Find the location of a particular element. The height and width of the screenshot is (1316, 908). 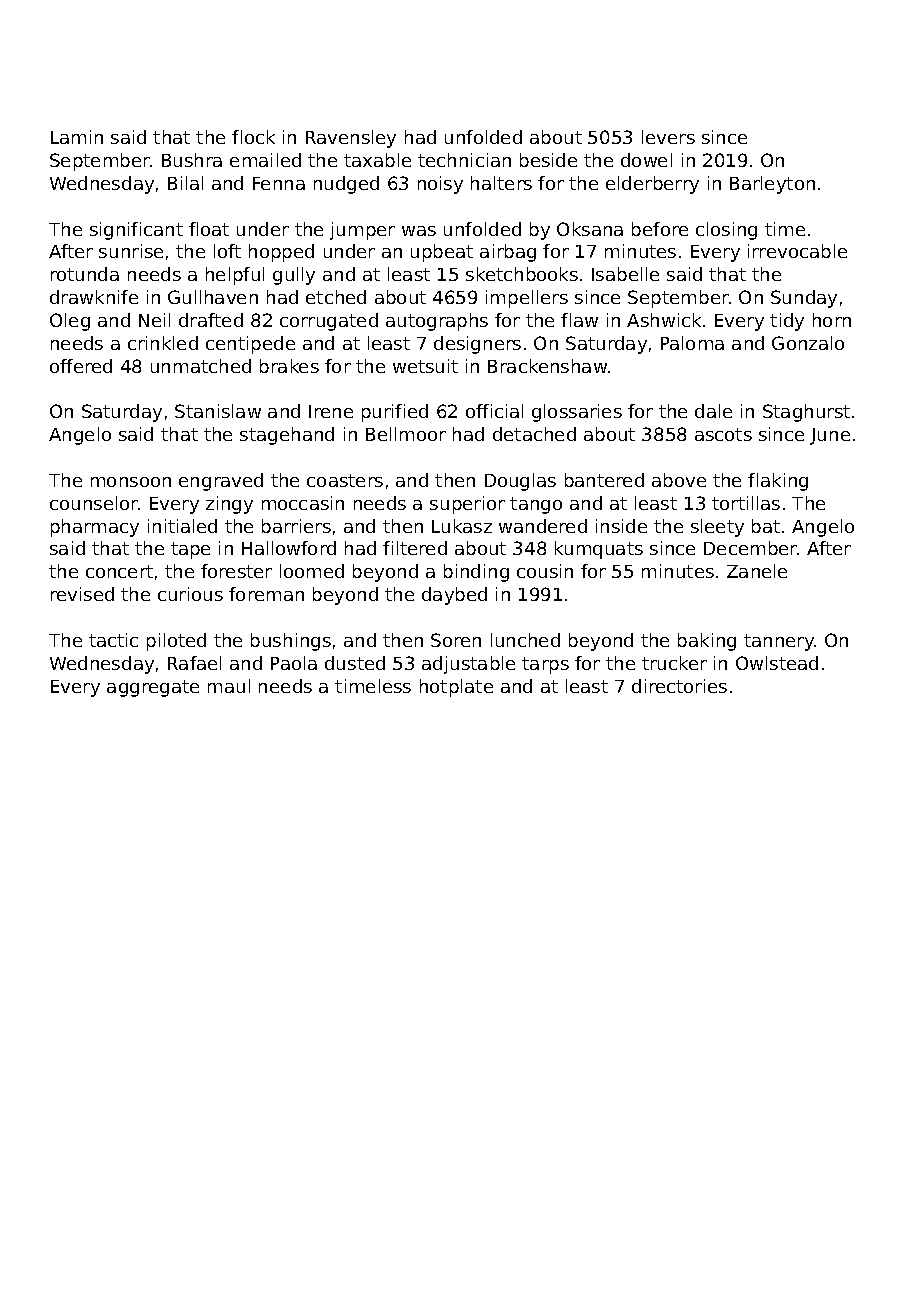

flock is located at coordinates (253, 137).
